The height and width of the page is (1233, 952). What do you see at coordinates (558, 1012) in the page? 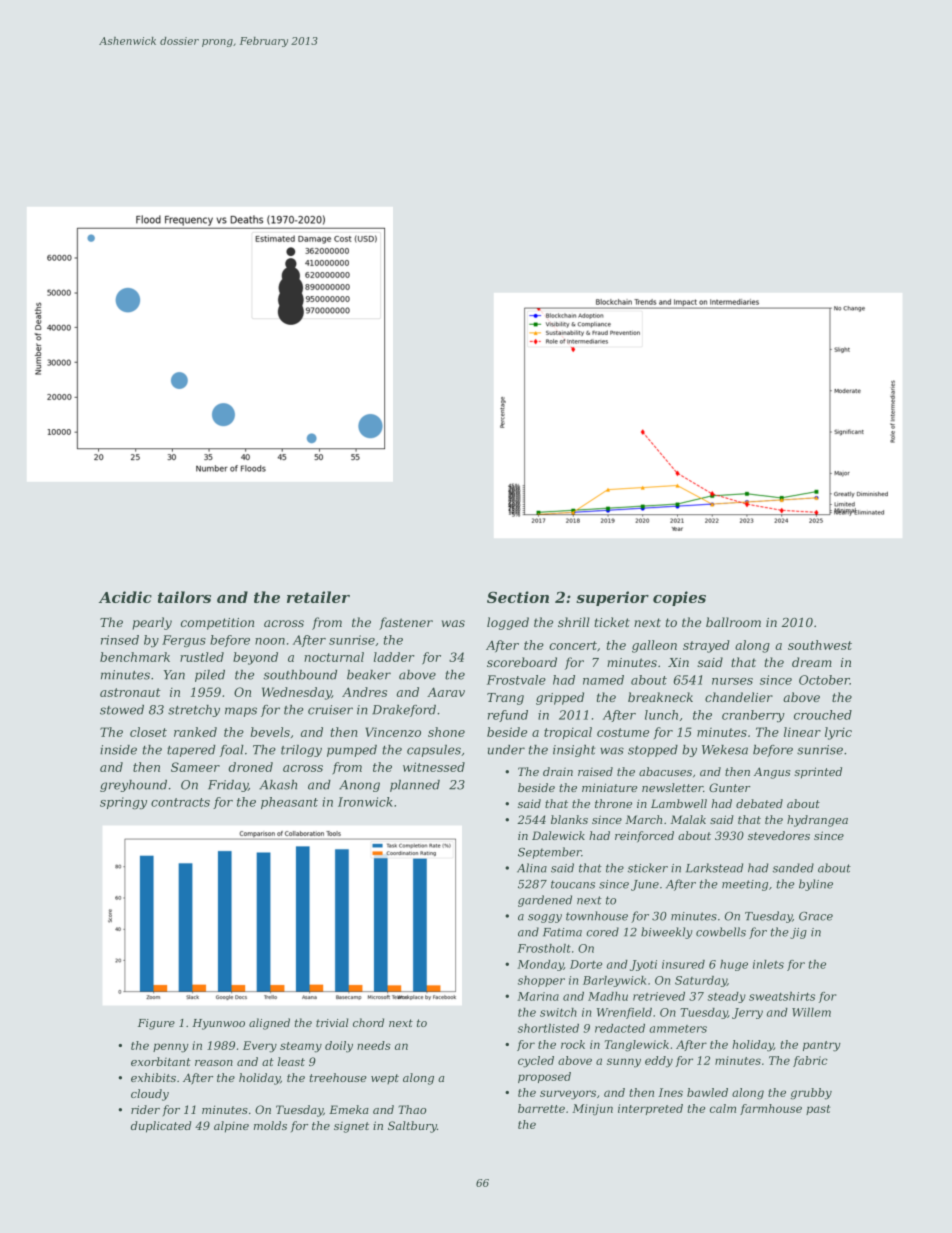
I see `switch` at bounding box center [558, 1012].
